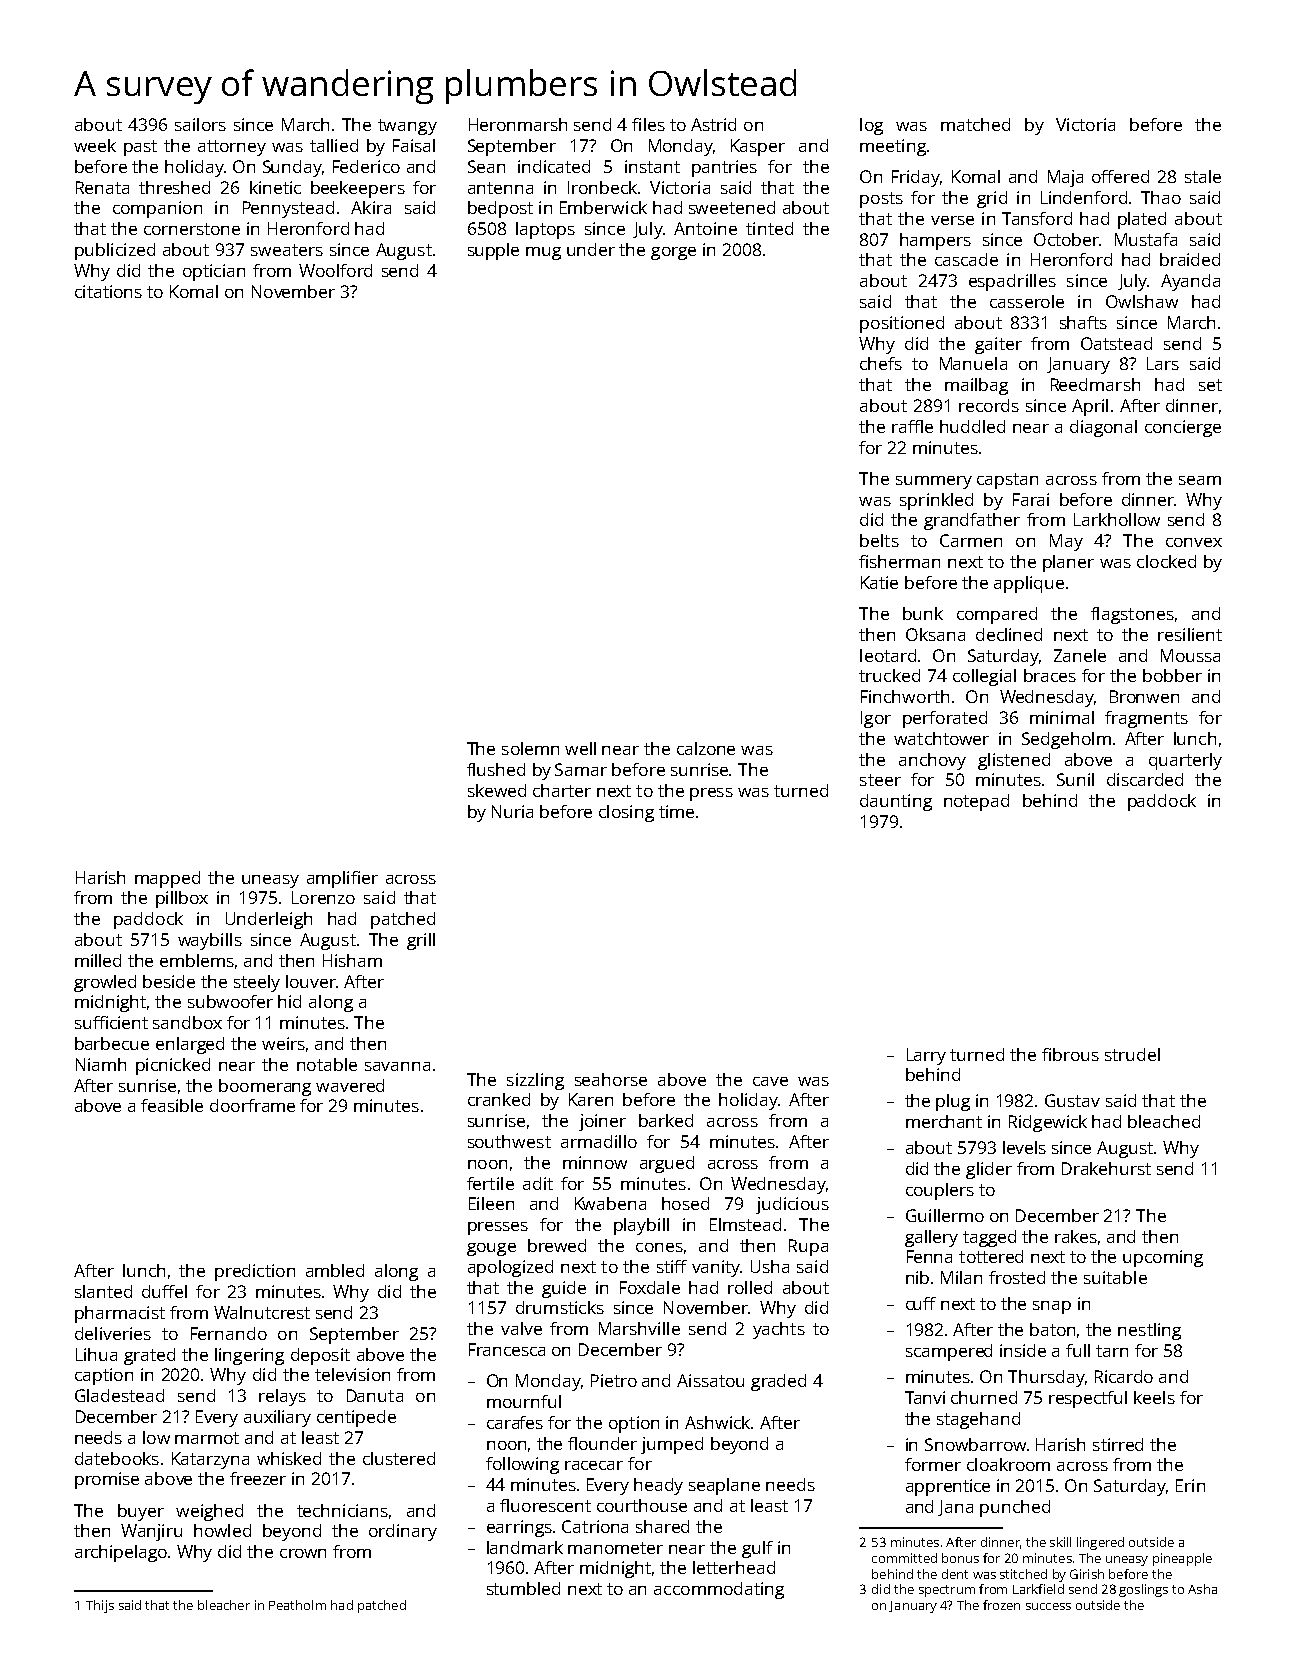 This document has height=1678, width=1296. Describe the element at coordinates (893, 147) in the document. I see `meeting` at that location.
